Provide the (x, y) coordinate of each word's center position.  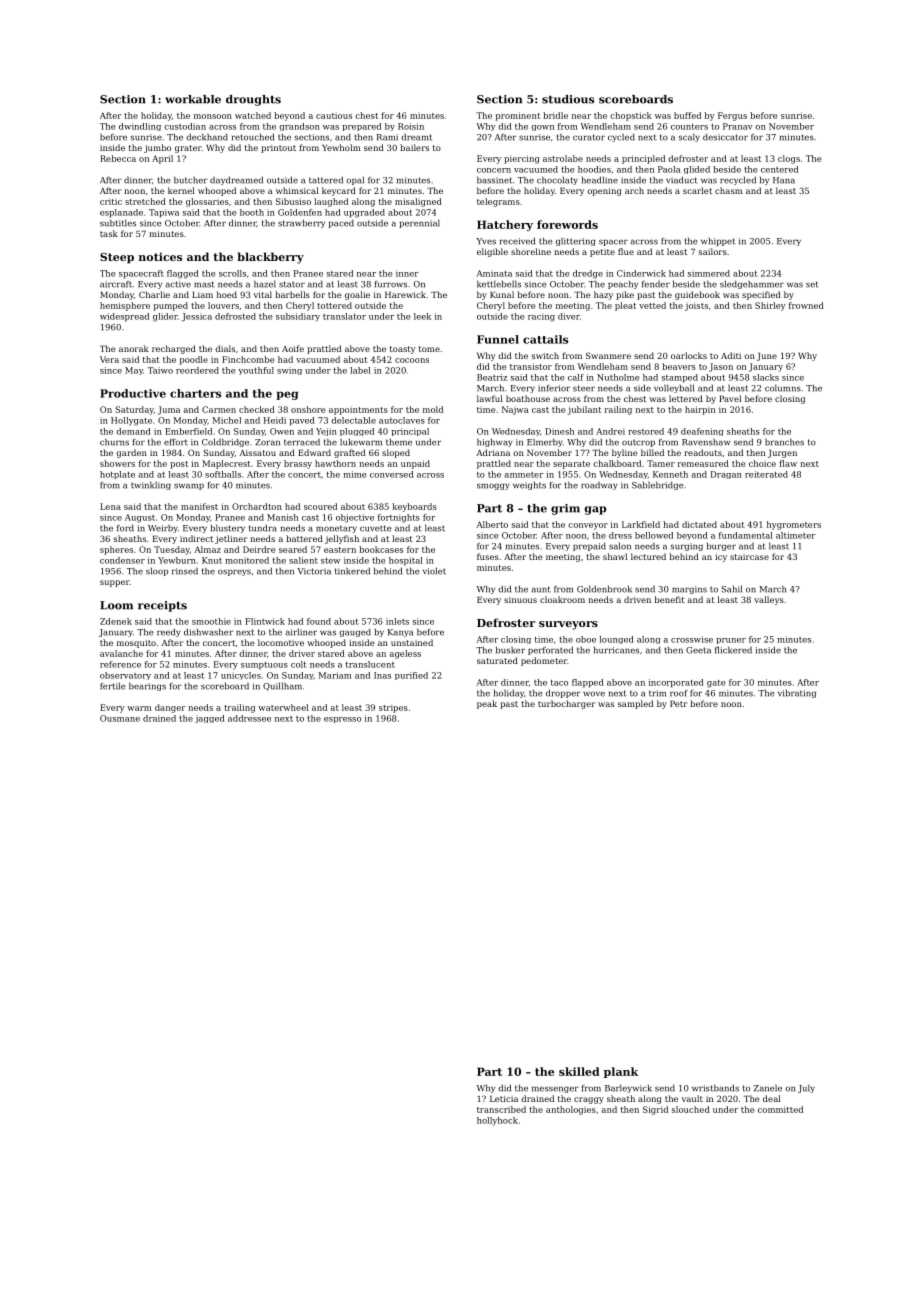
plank (621, 1072)
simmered (709, 273)
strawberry (301, 223)
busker (510, 650)
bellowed (654, 535)
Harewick (405, 294)
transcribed (501, 1109)
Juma (169, 410)
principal (410, 432)
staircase (749, 557)
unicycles (241, 676)
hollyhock (497, 1121)
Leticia (504, 1099)
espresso (342, 720)
